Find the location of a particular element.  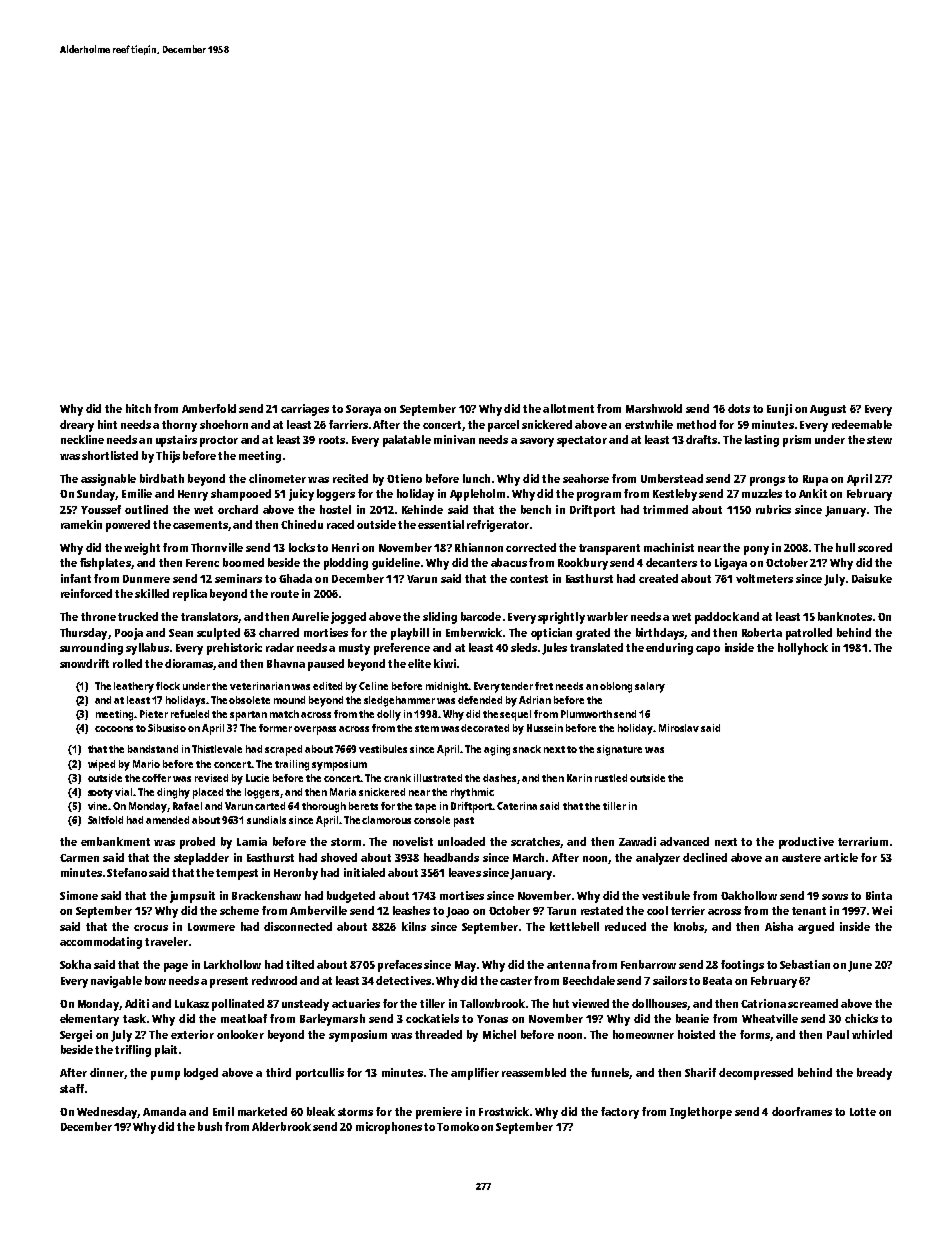

guideline is located at coordinates (396, 564).
